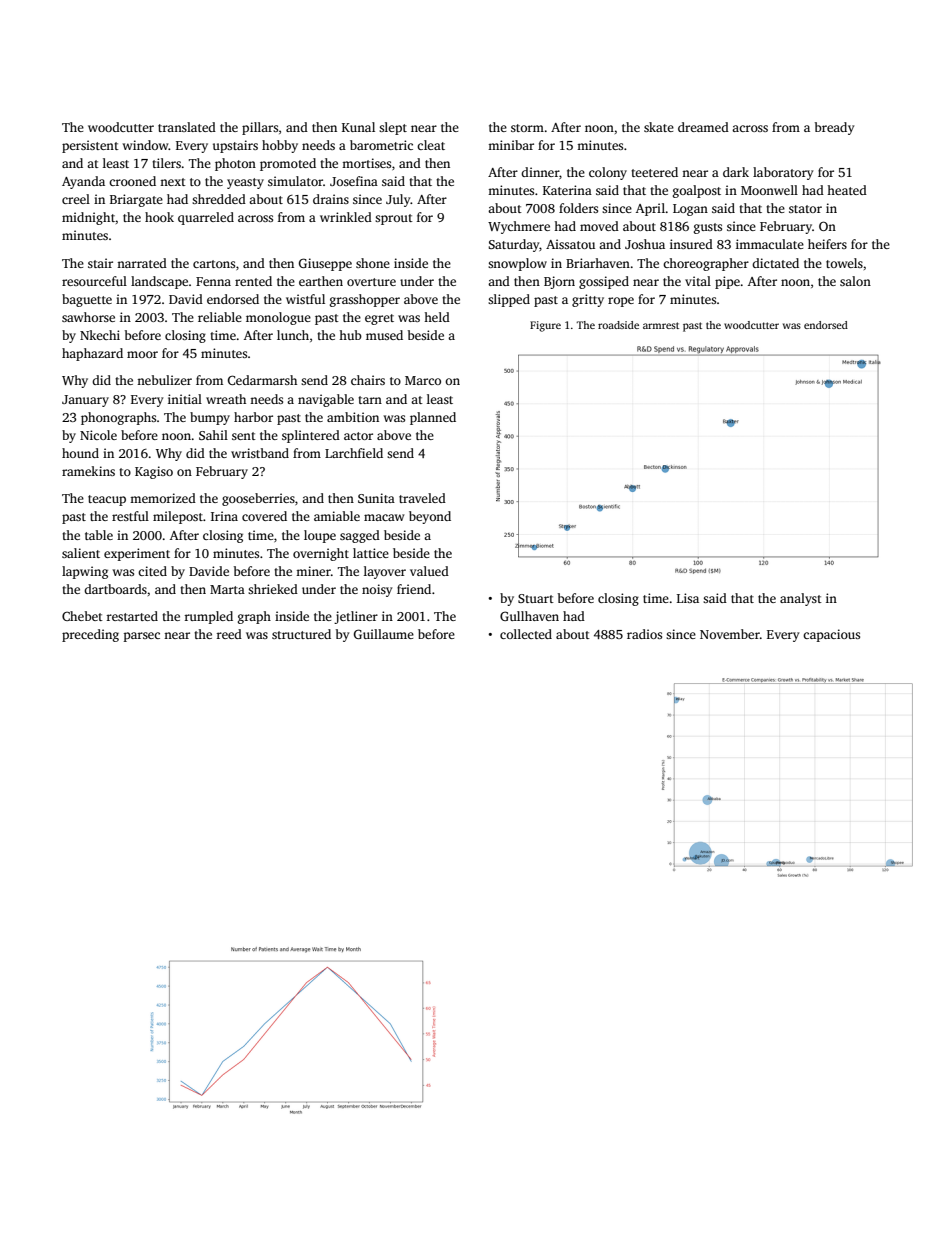  What do you see at coordinates (433, 418) in the screenshot?
I see `planned` at bounding box center [433, 418].
